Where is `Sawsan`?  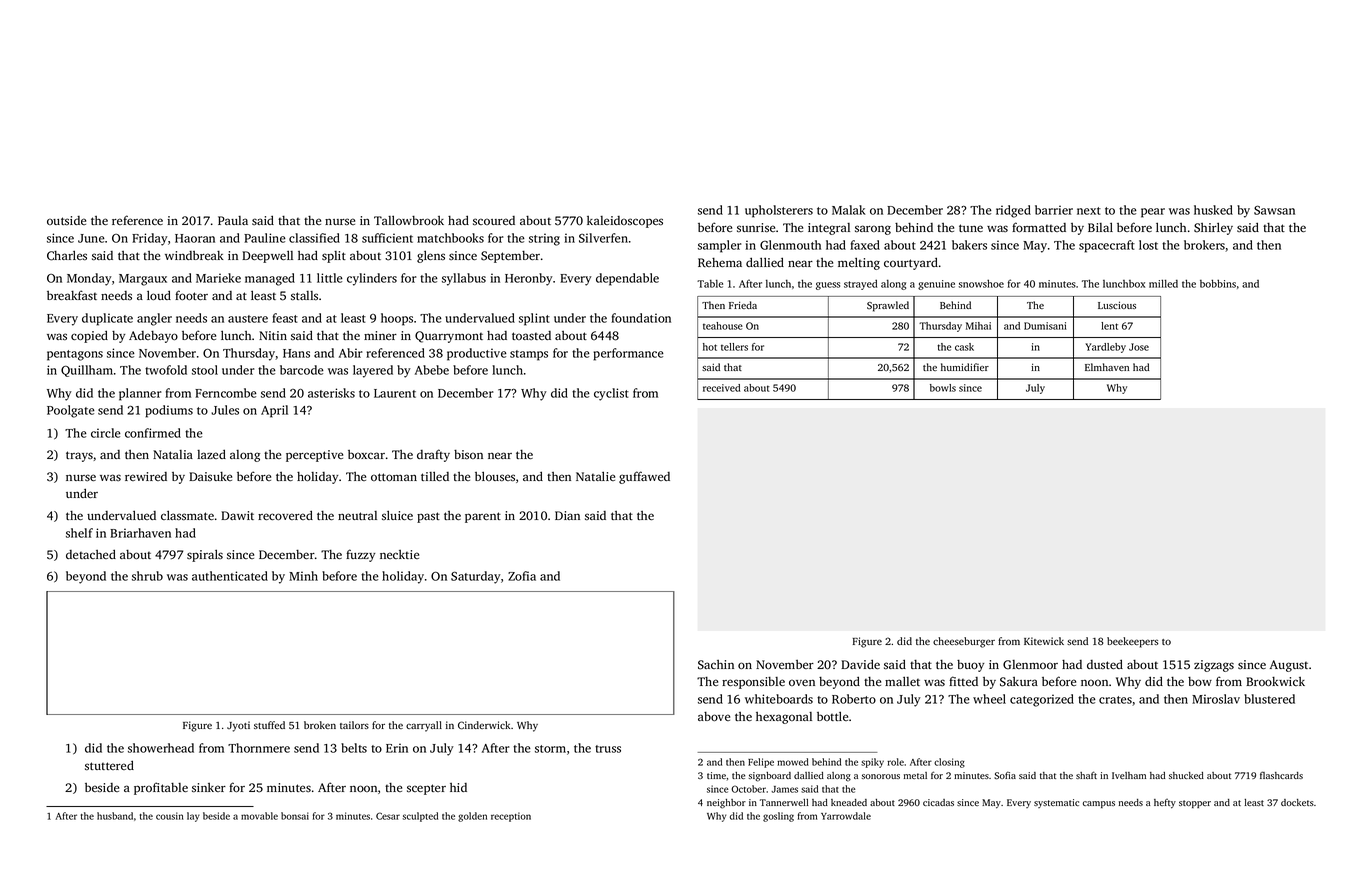
Sawsan is located at coordinates (1274, 210).
